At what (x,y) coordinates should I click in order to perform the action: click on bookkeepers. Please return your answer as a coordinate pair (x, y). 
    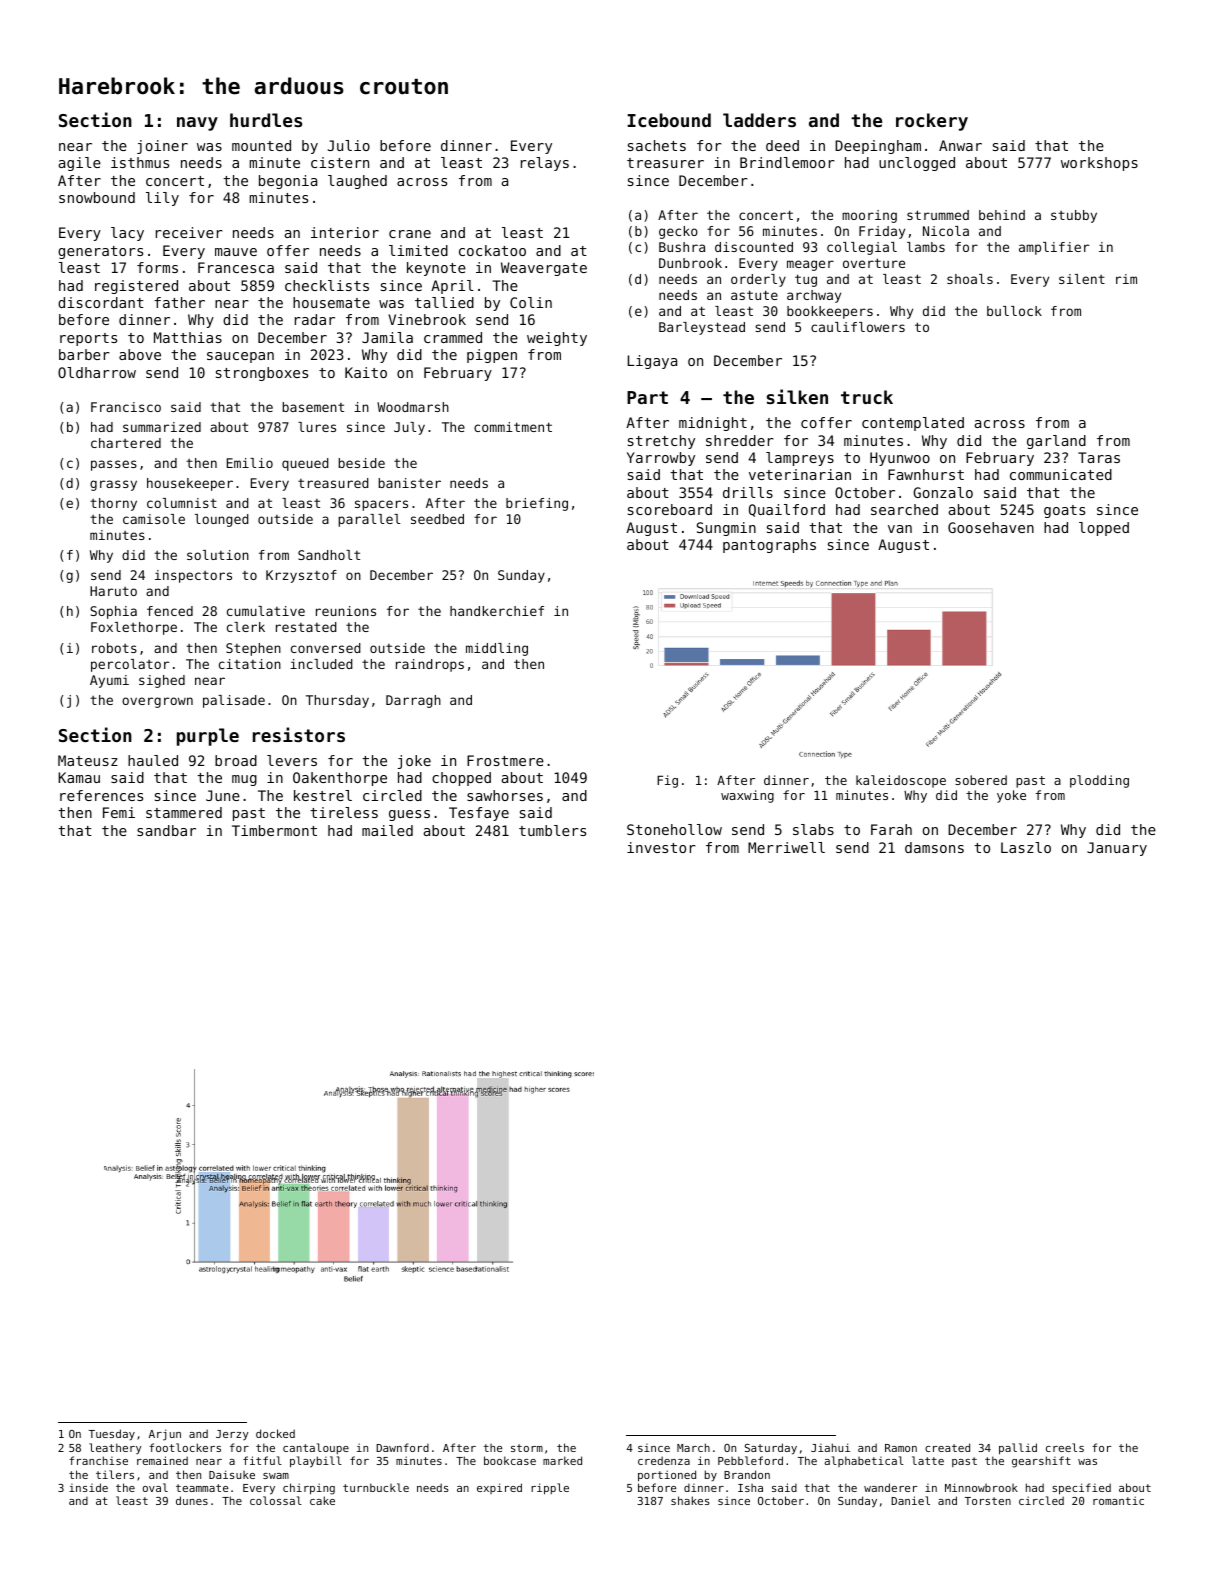
    Looking at the image, I should click on (830, 312).
